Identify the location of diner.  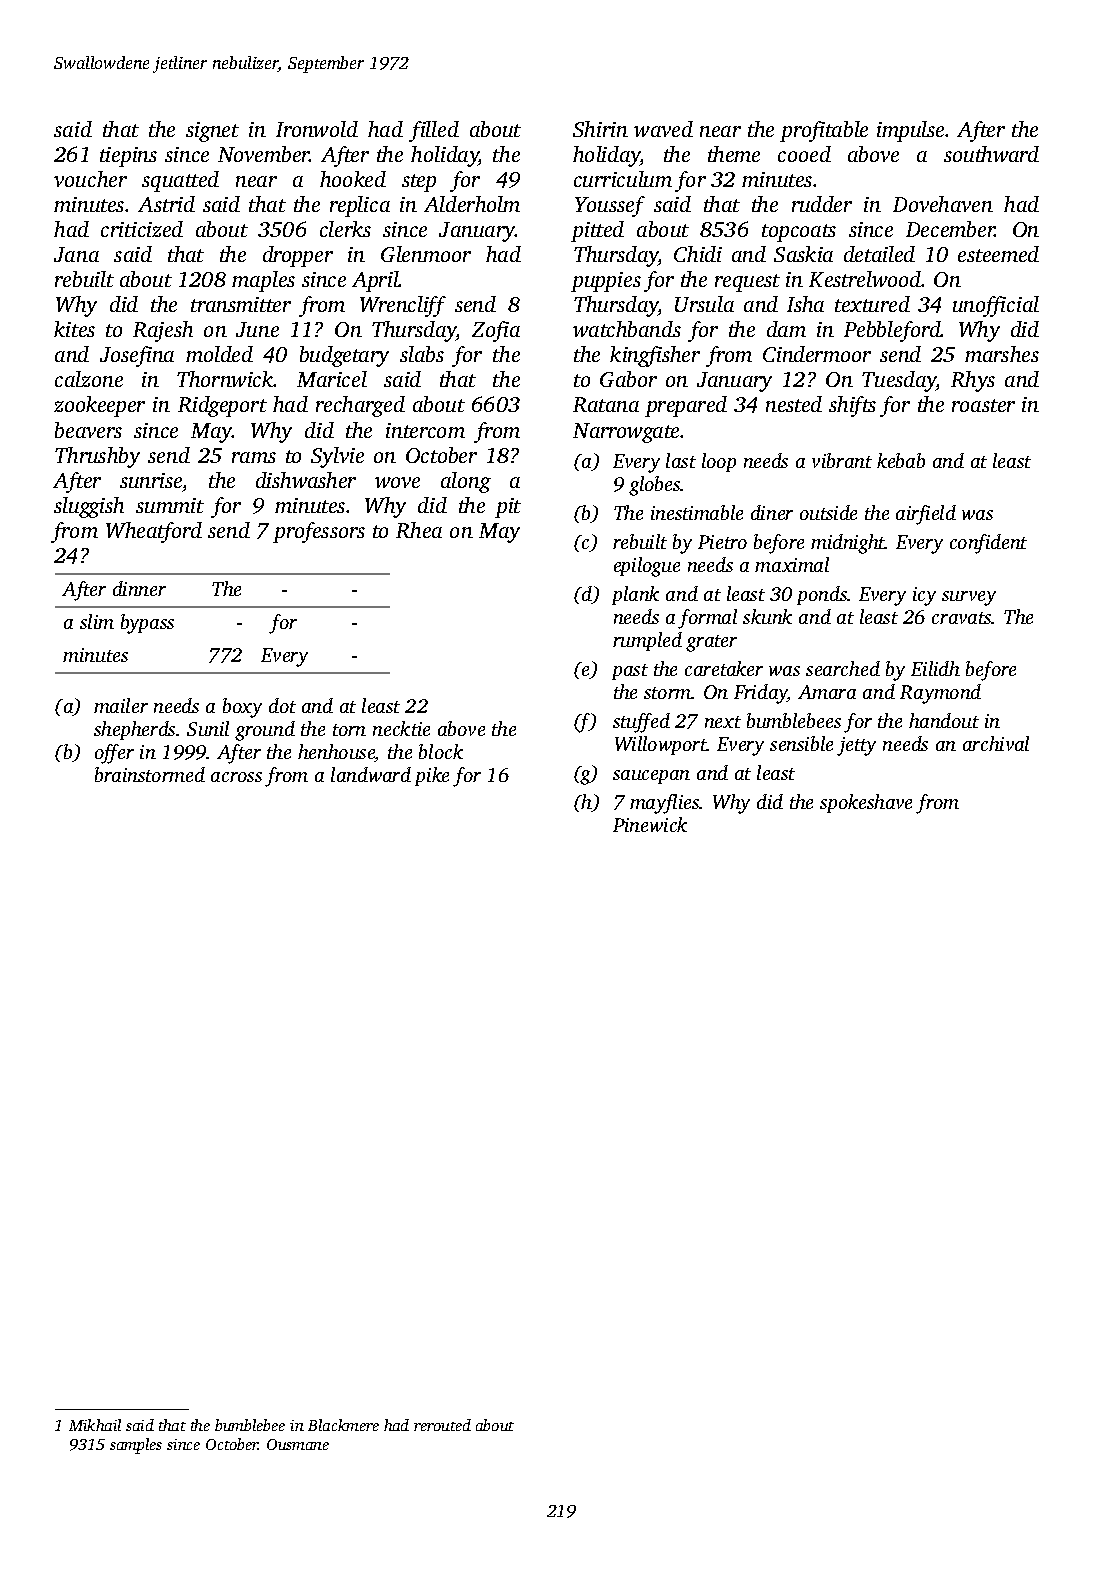
(772, 512).
